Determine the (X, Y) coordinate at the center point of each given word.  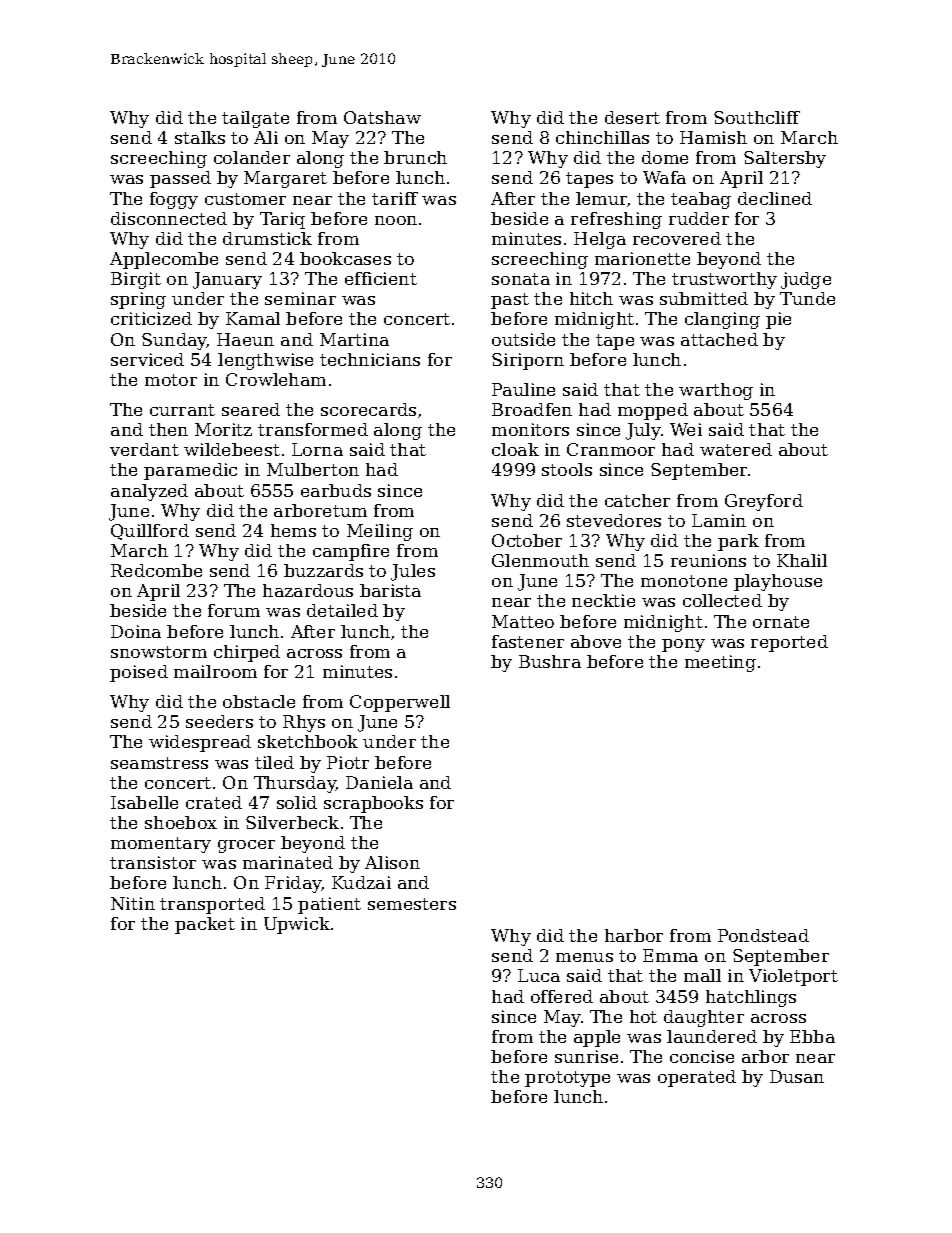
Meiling (380, 532)
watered (736, 449)
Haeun (245, 339)
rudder (699, 218)
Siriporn (528, 361)
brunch (415, 157)
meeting (720, 663)
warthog (716, 391)
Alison (392, 862)
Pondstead (763, 935)
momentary (161, 845)
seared (251, 409)
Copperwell (400, 703)
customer (245, 199)
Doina (136, 631)
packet (205, 925)
